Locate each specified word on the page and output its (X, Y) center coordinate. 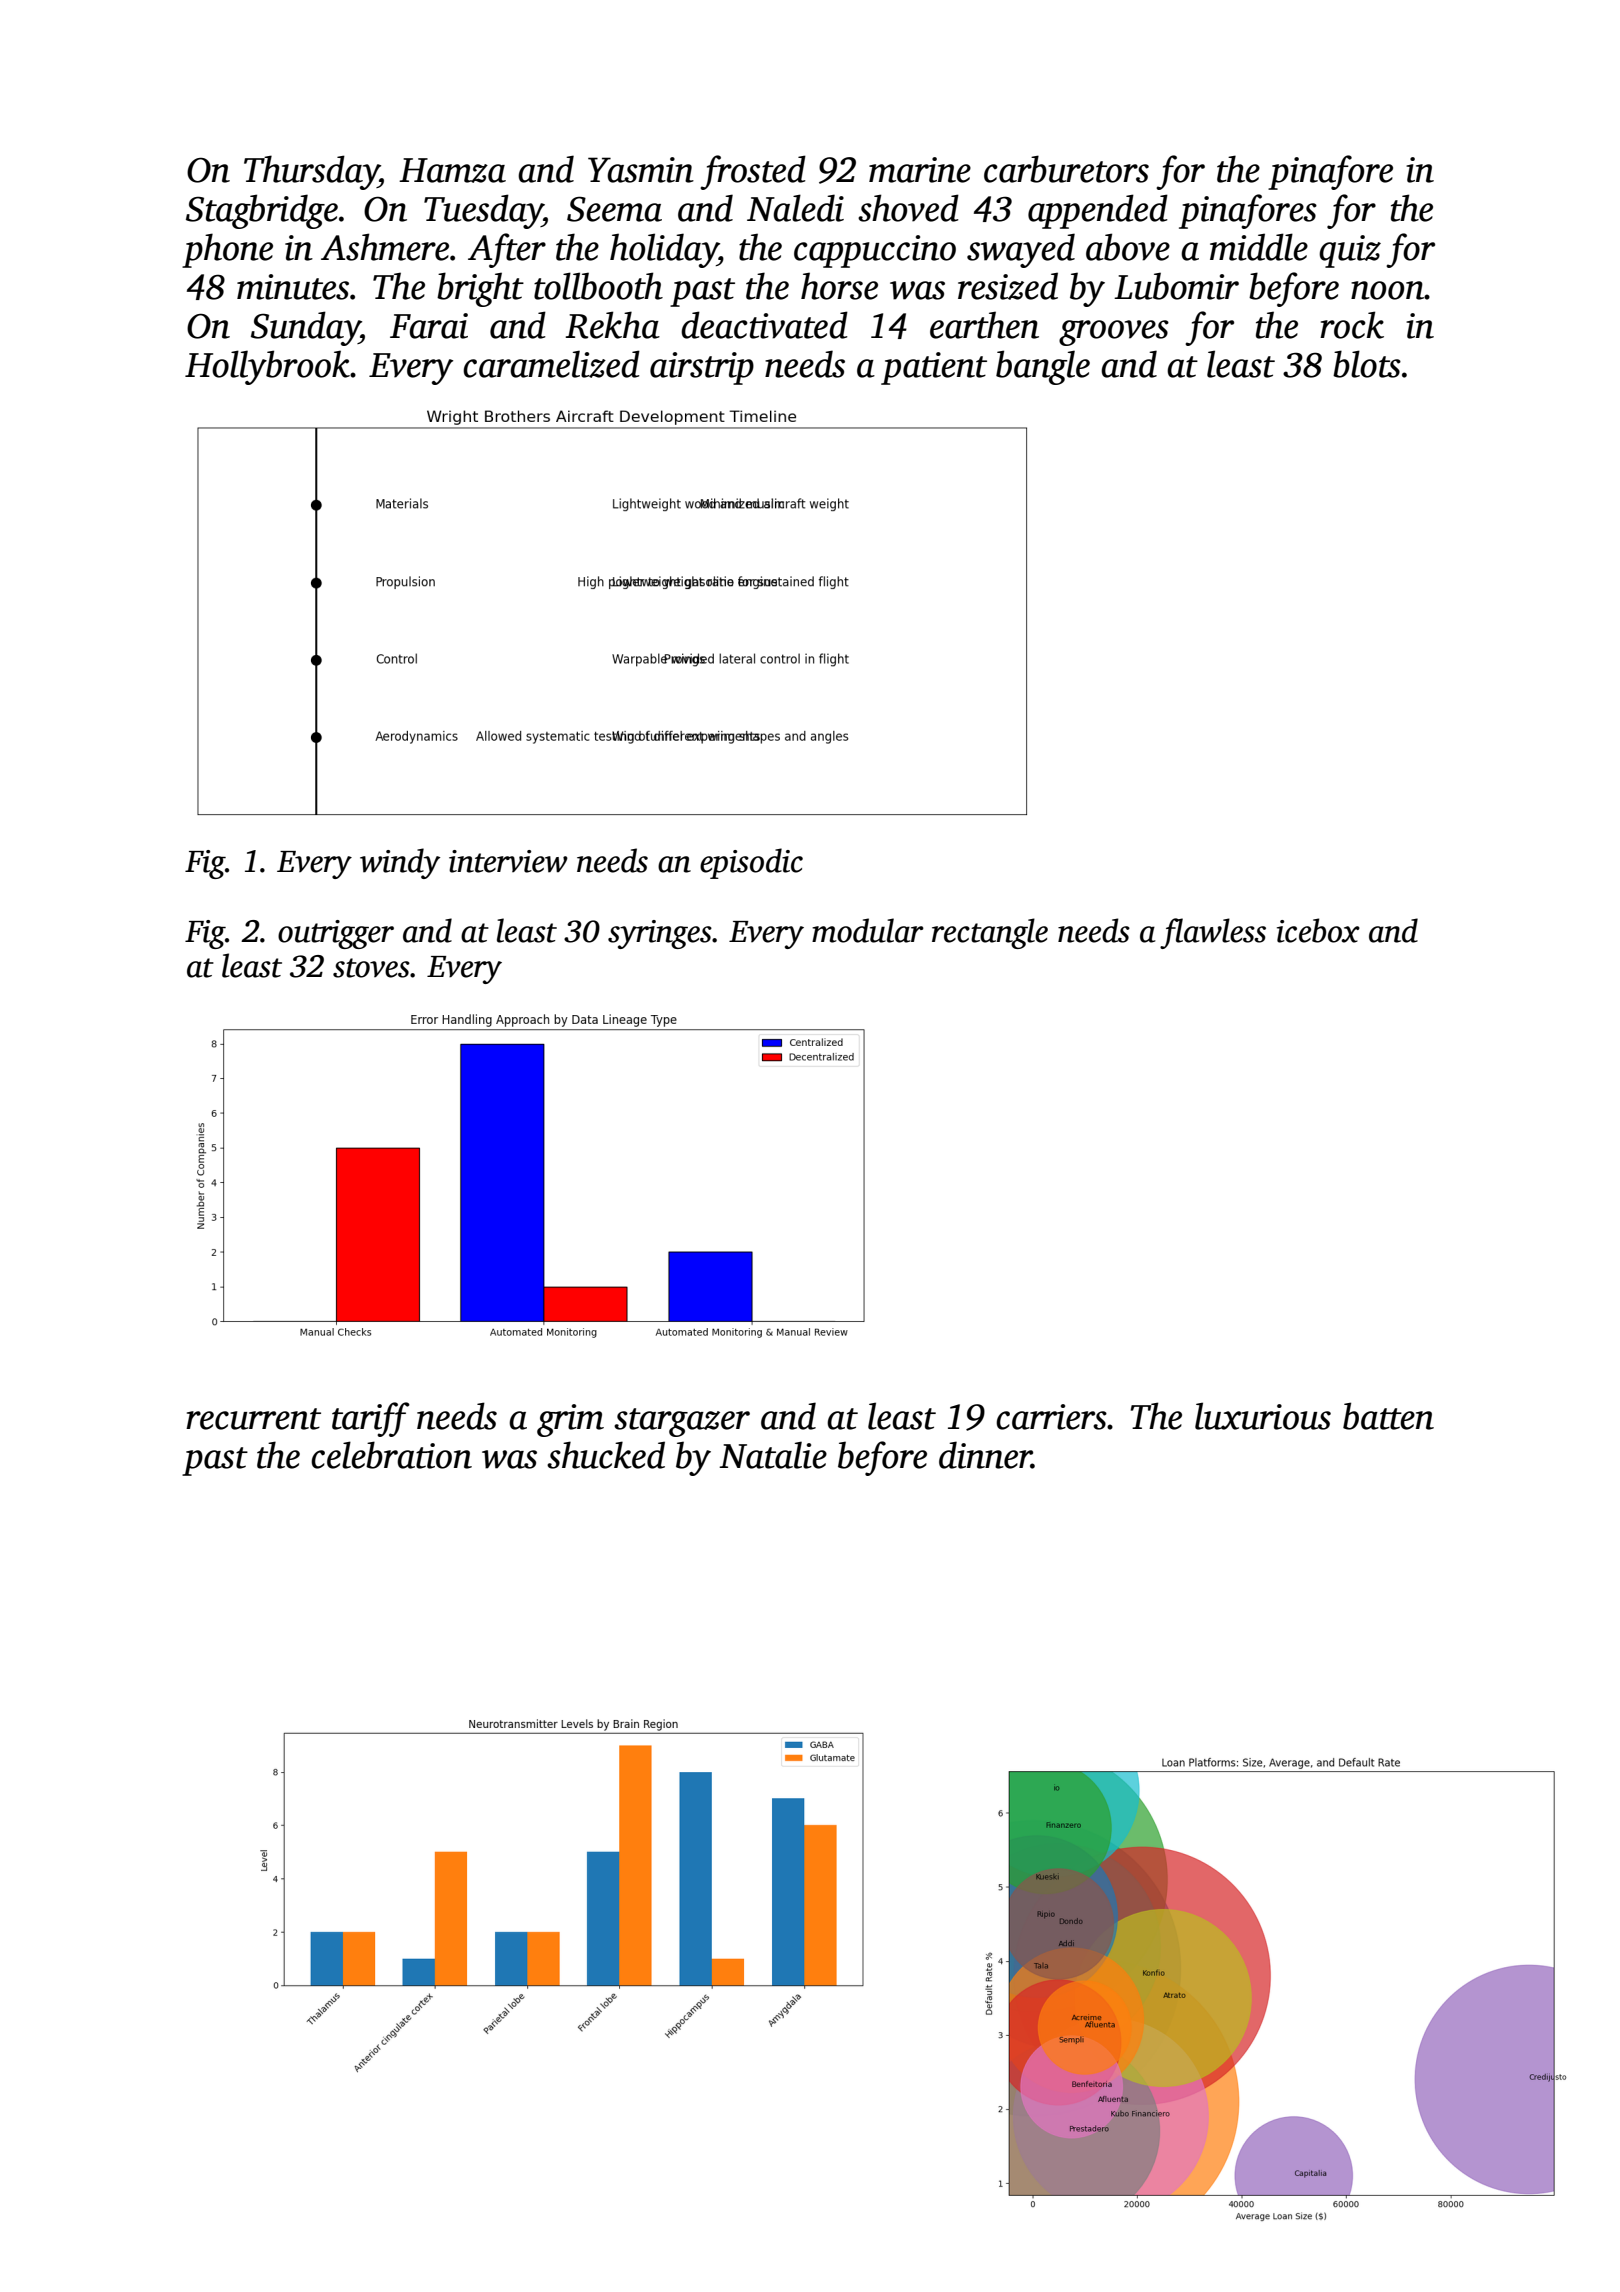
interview (508, 861)
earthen (984, 325)
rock (1352, 325)
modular (868, 930)
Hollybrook (267, 367)
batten (1388, 1416)
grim (570, 1420)
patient (934, 368)
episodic (751, 863)
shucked (606, 1455)
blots (1367, 364)
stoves (371, 968)
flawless (1213, 933)
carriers (1051, 1417)
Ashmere (385, 247)
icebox (1318, 930)
